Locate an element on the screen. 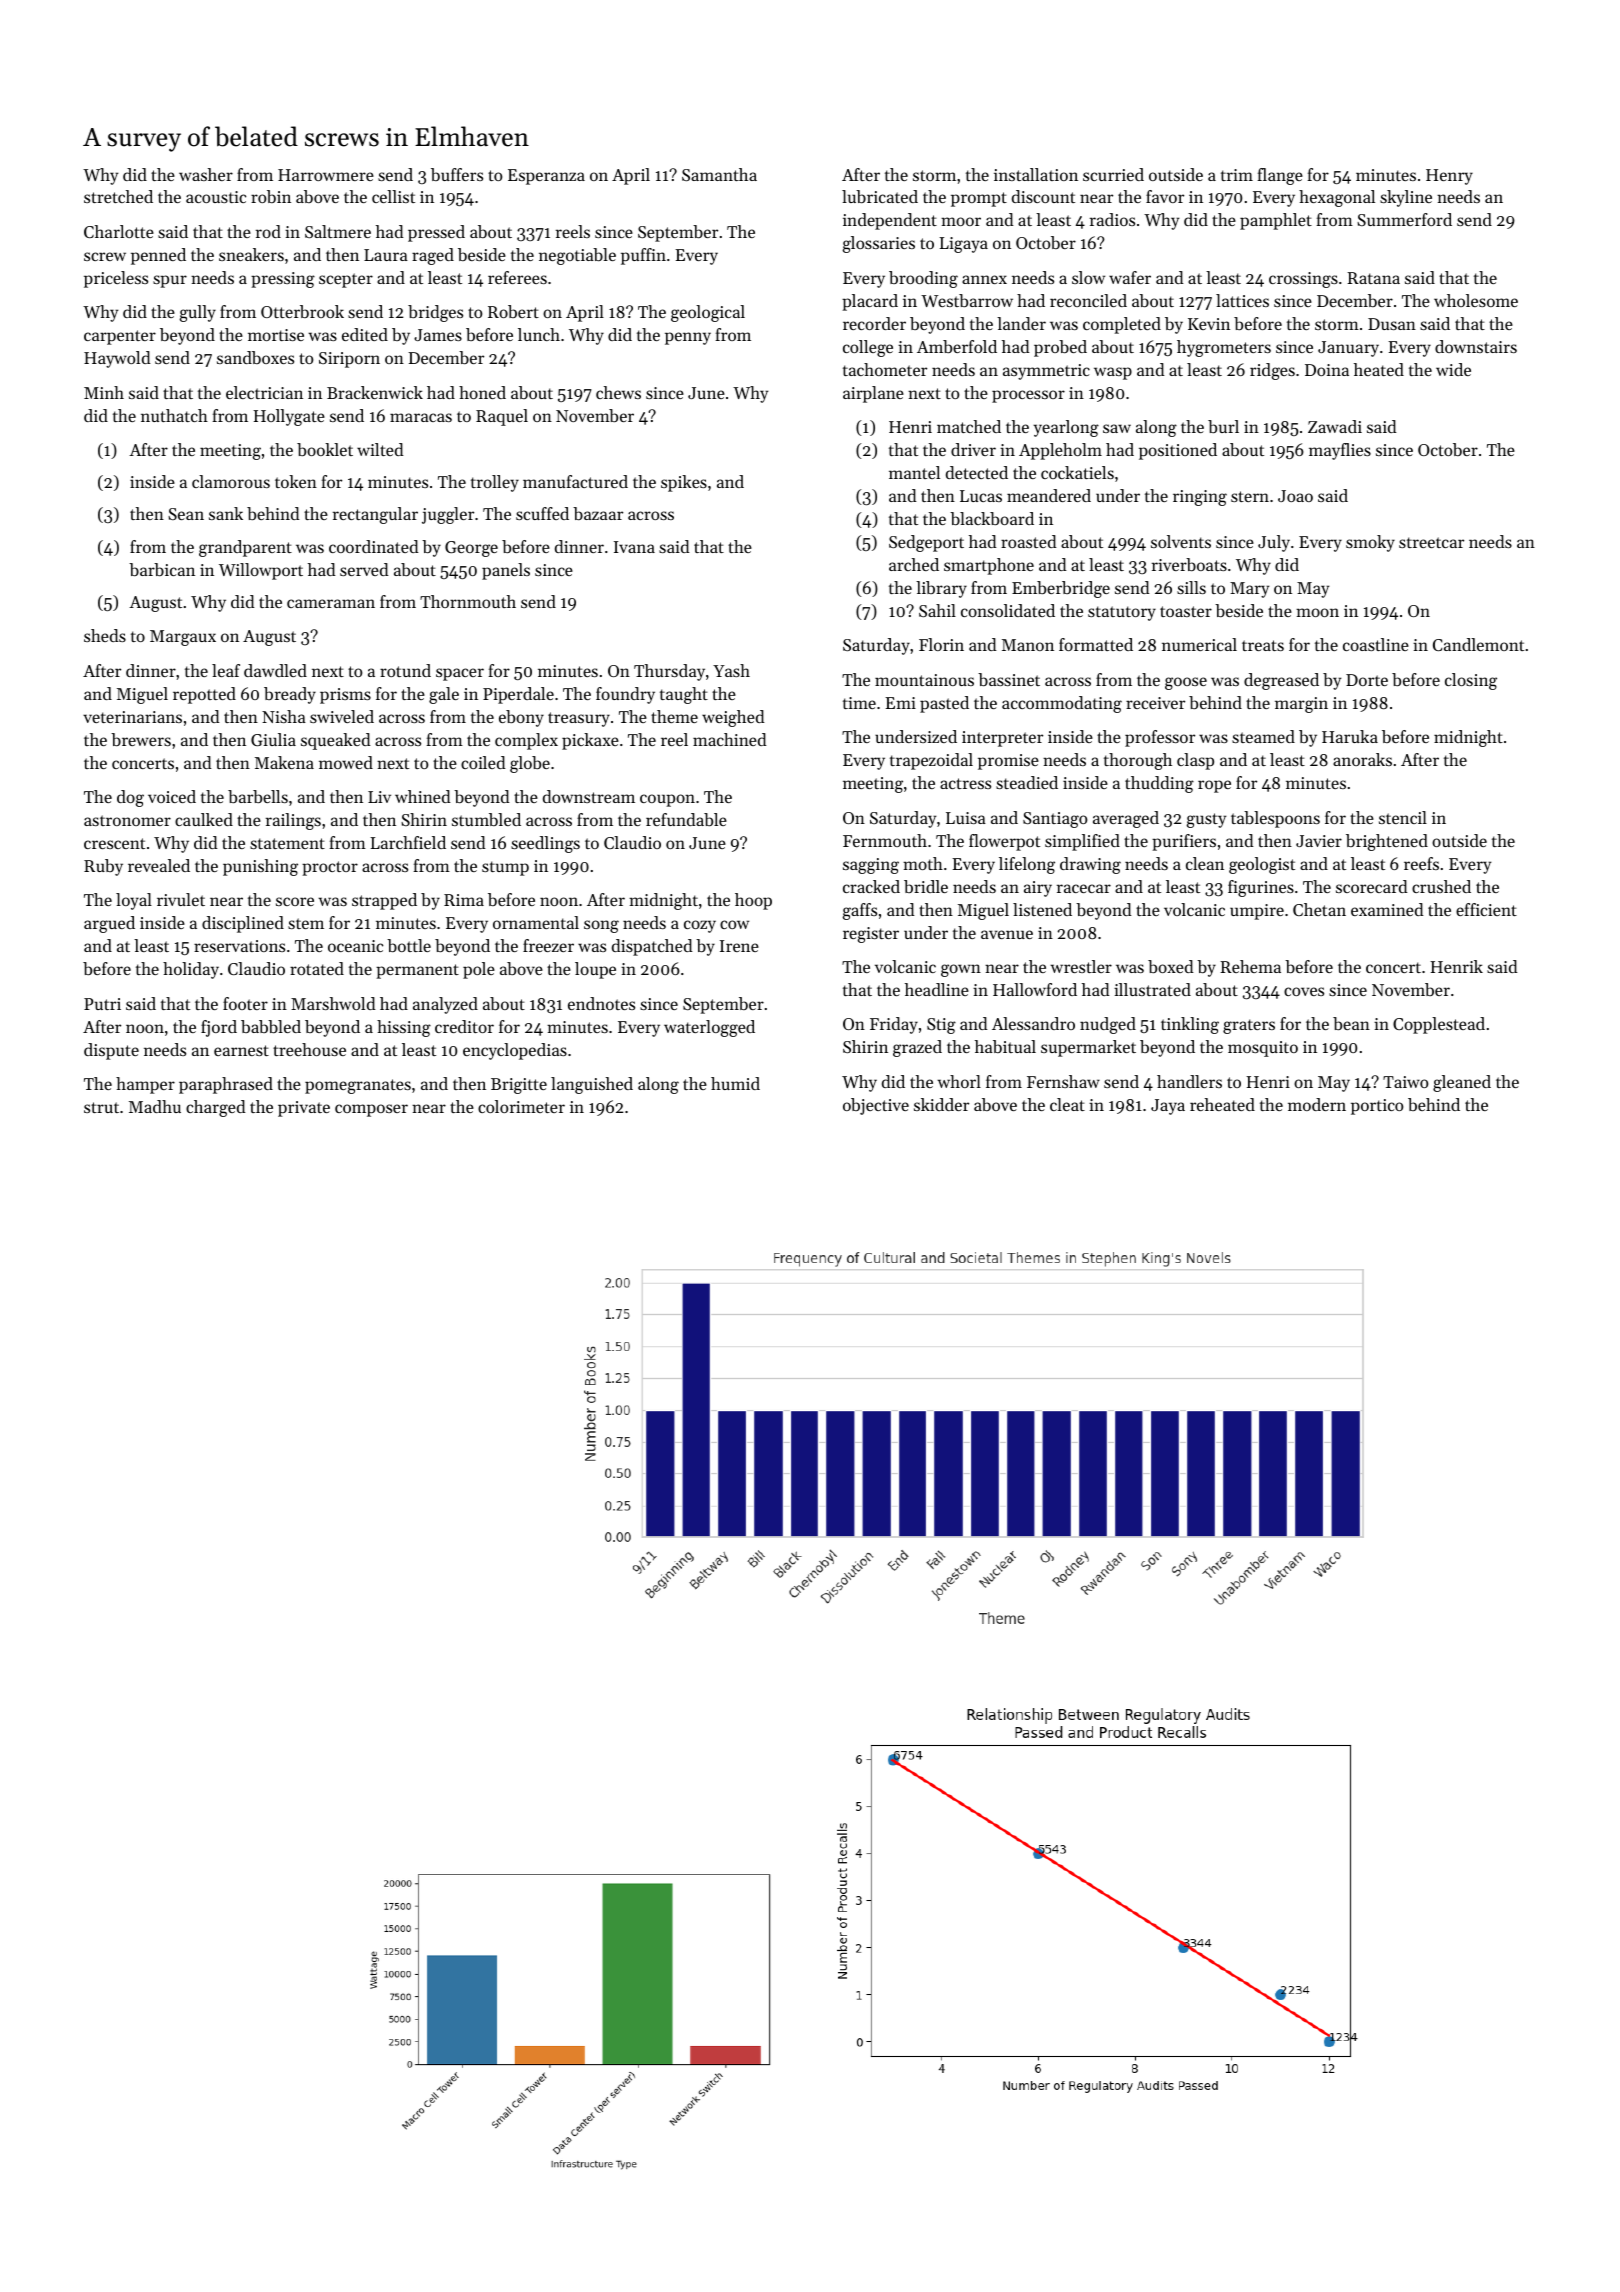  Yash is located at coordinates (731, 670).
